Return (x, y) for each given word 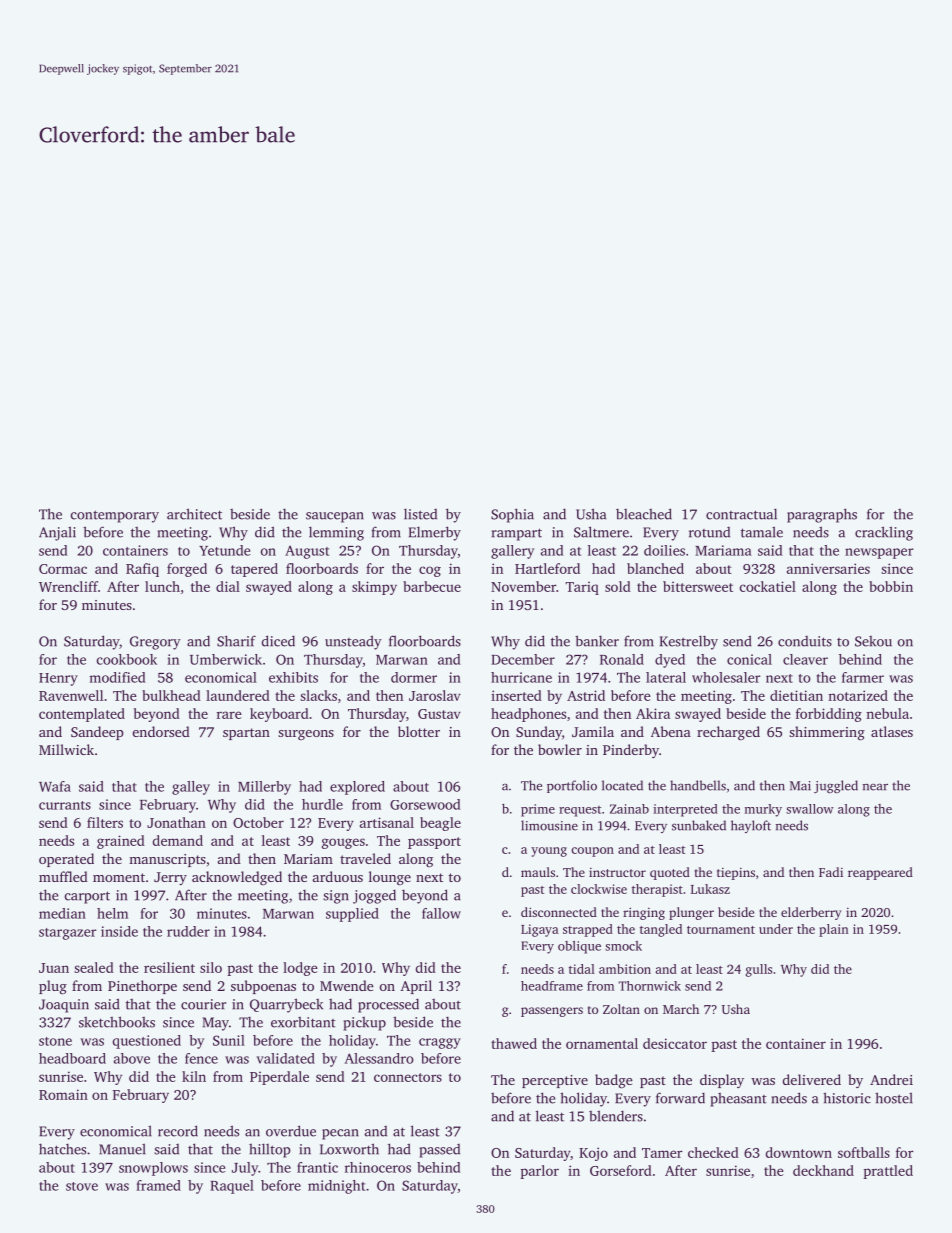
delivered (812, 1079)
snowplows (153, 1169)
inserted (516, 695)
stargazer (67, 934)
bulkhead (171, 695)
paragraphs (822, 515)
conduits (805, 641)
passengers (552, 1012)
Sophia (512, 515)
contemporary (115, 516)
